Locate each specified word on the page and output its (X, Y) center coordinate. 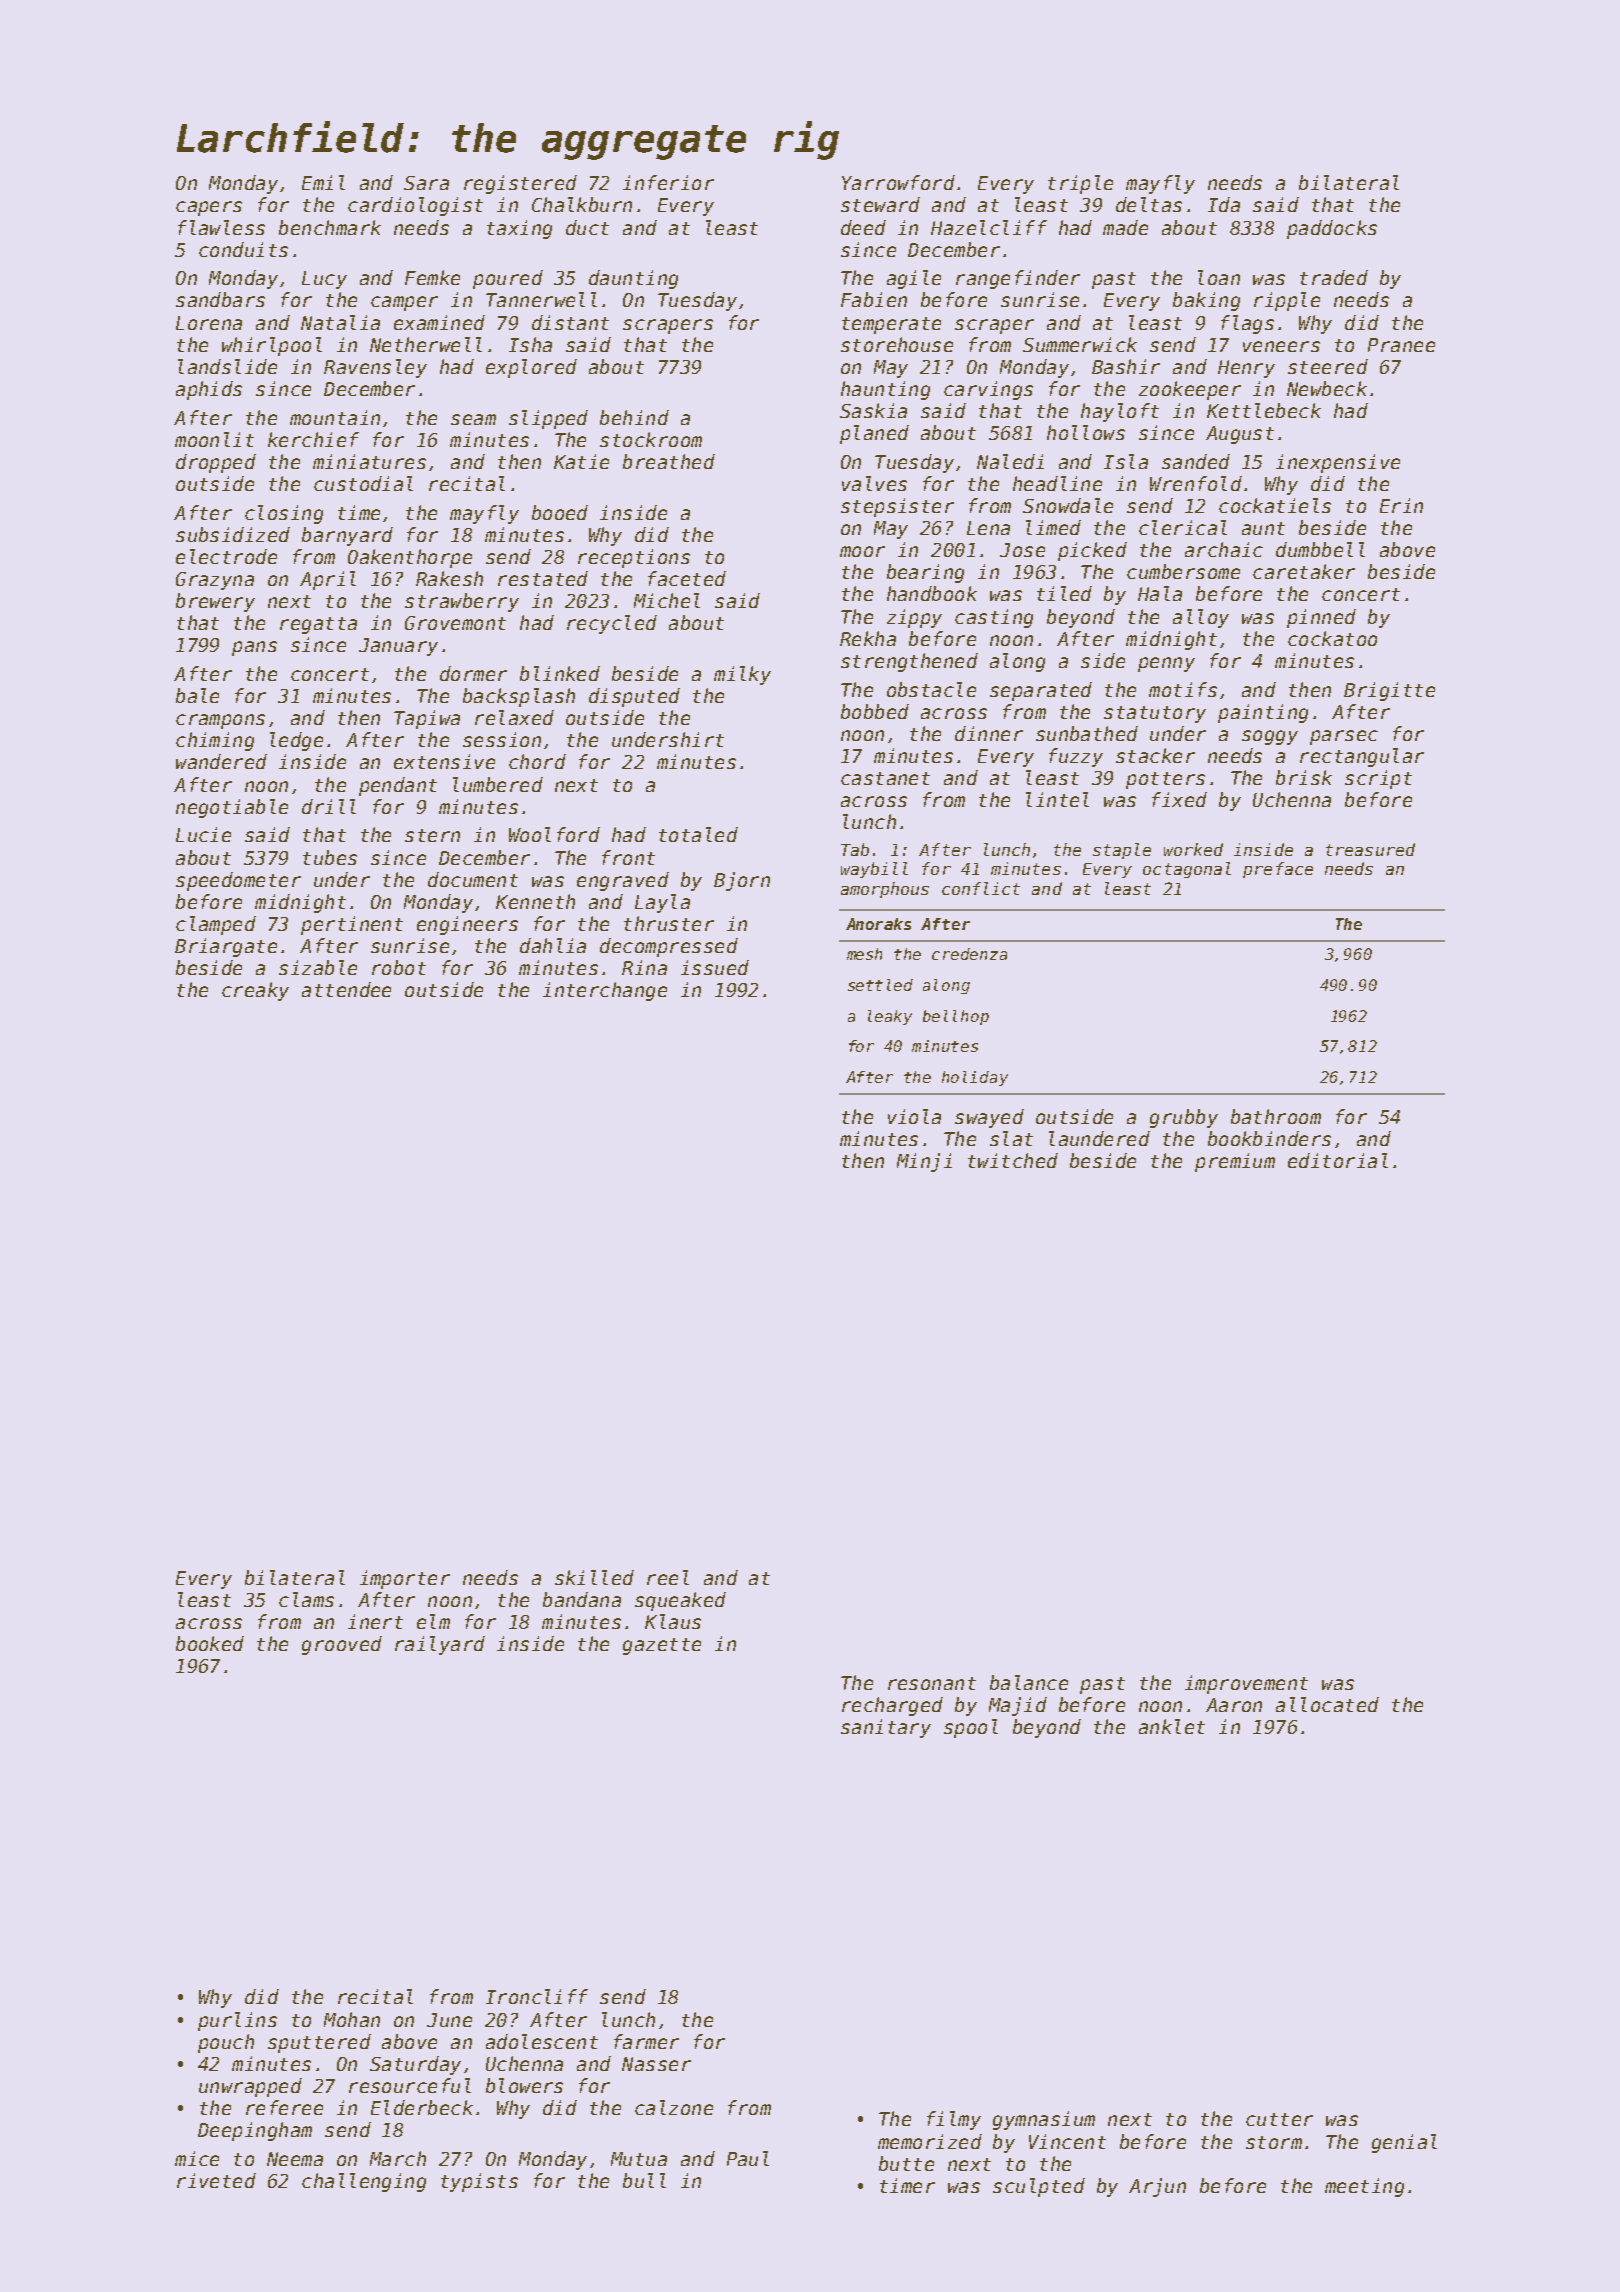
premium (1235, 1162)
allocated (1327, 1704)
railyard (440, 1645)
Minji (924, 1162)
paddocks (1332, 229)
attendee (346, 989)
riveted (216, 2180)
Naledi (1010, 461)
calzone (674, 2107)
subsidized (233, 534)
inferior (668, 182)
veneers (1281, 346)
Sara (426, 183)
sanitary (886, 1728)
